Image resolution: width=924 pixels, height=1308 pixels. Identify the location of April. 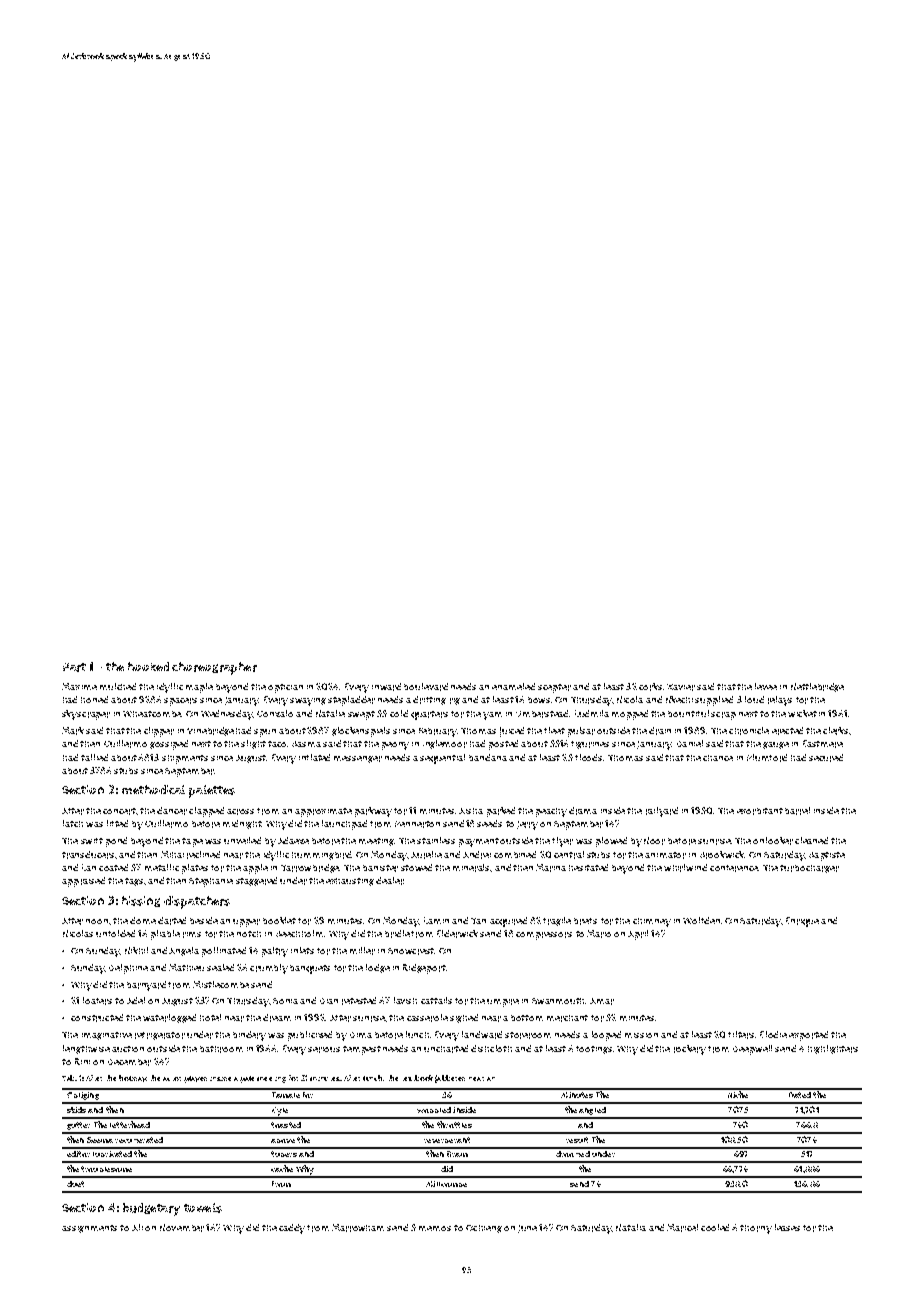
(638, 935).
